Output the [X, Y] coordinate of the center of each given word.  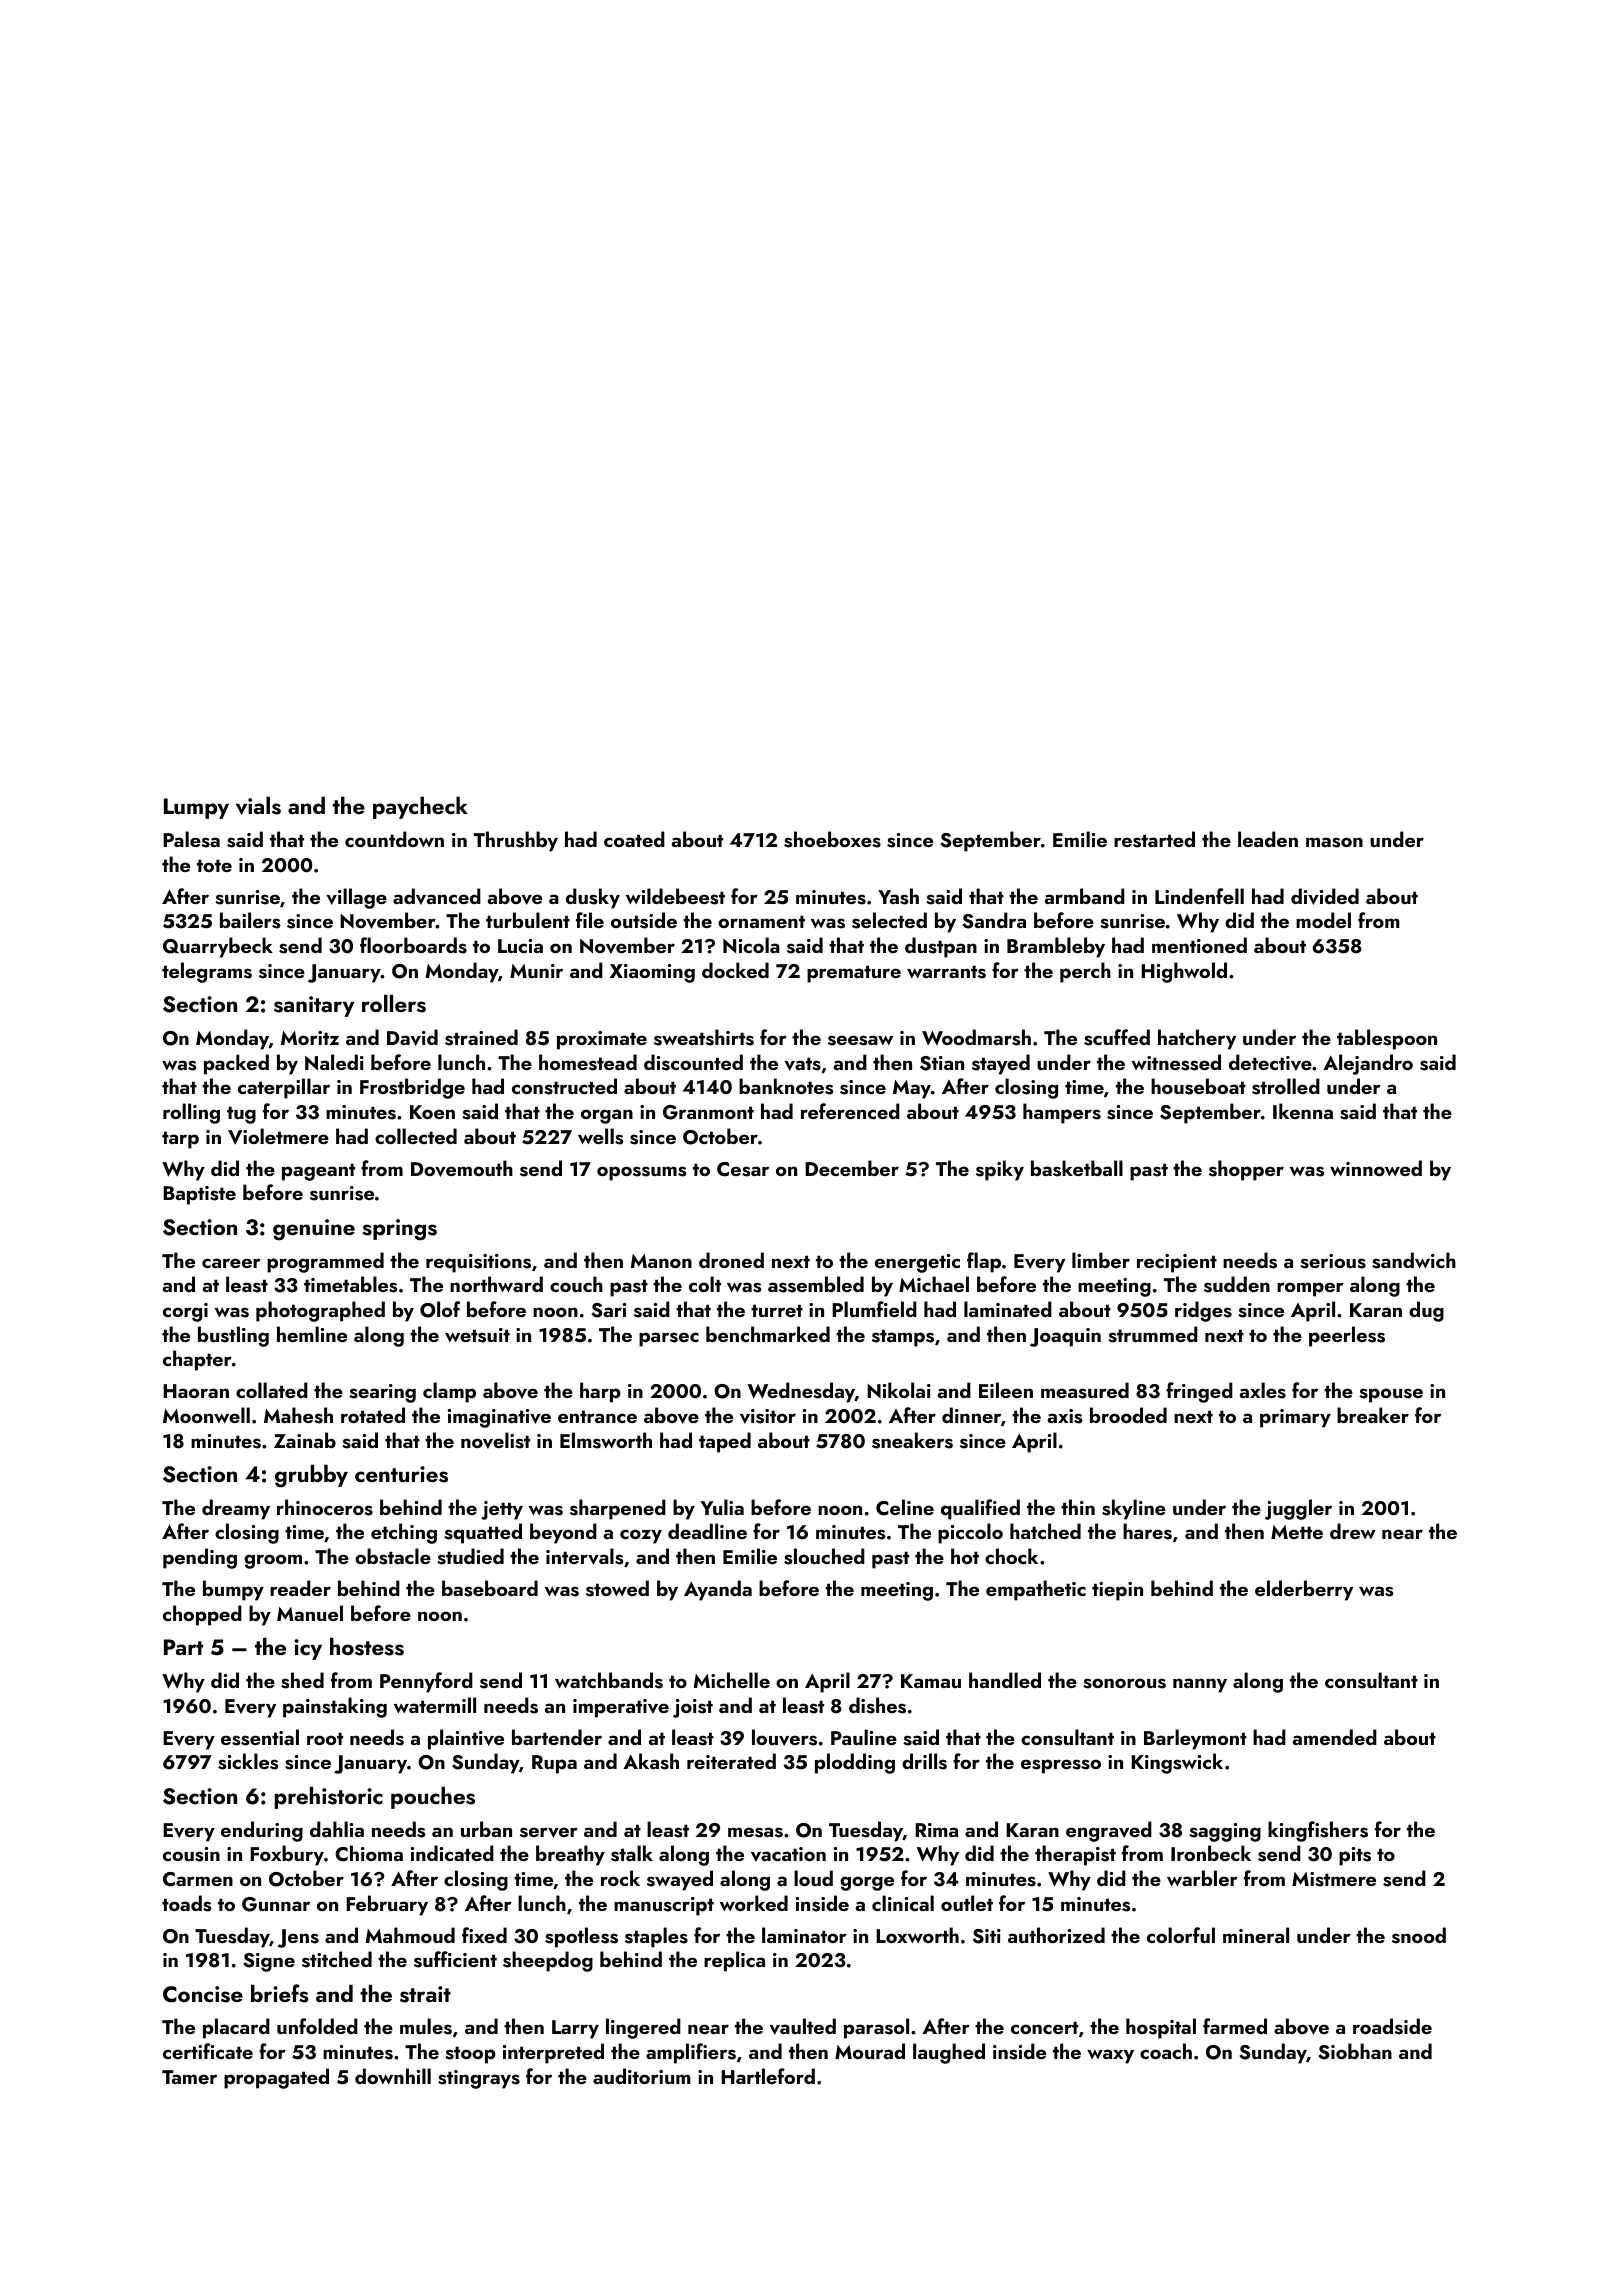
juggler [1298, 1509]
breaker [1373, 1415]
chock [1011, 1556]
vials [258, 806]
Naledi [334, 1062]
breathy [570, 1855]
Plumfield [874, 1309]
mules [426, 2026]
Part [183, 1647]
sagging [1225, 1832]
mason [1334, 842]
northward [496, 1284]
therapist [1075, 1855]
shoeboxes [832, 839]
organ [607, 1116]
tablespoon [1387, 1039]
